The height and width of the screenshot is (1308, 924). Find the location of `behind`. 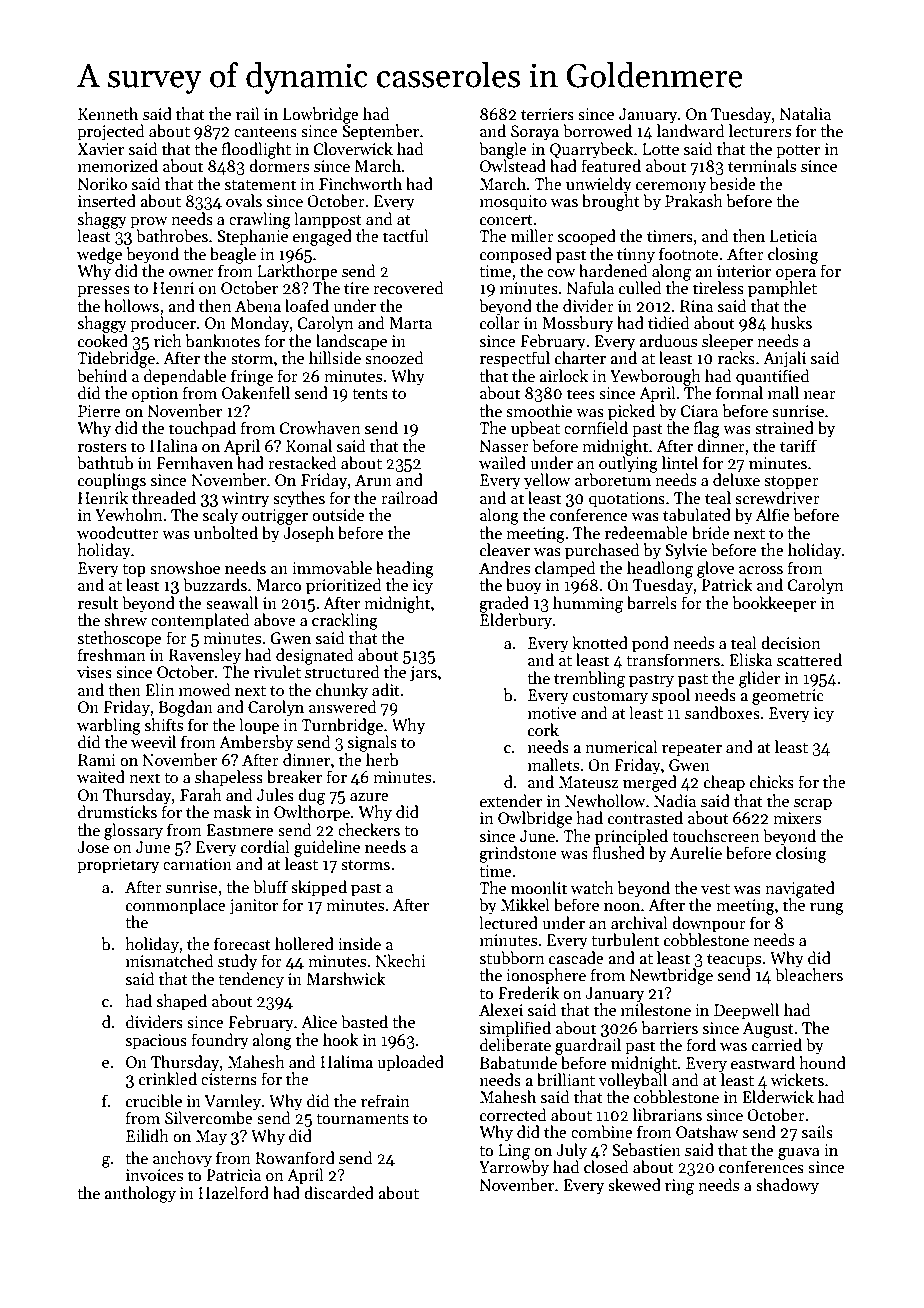

behind is located at coordinates (102, 375).
